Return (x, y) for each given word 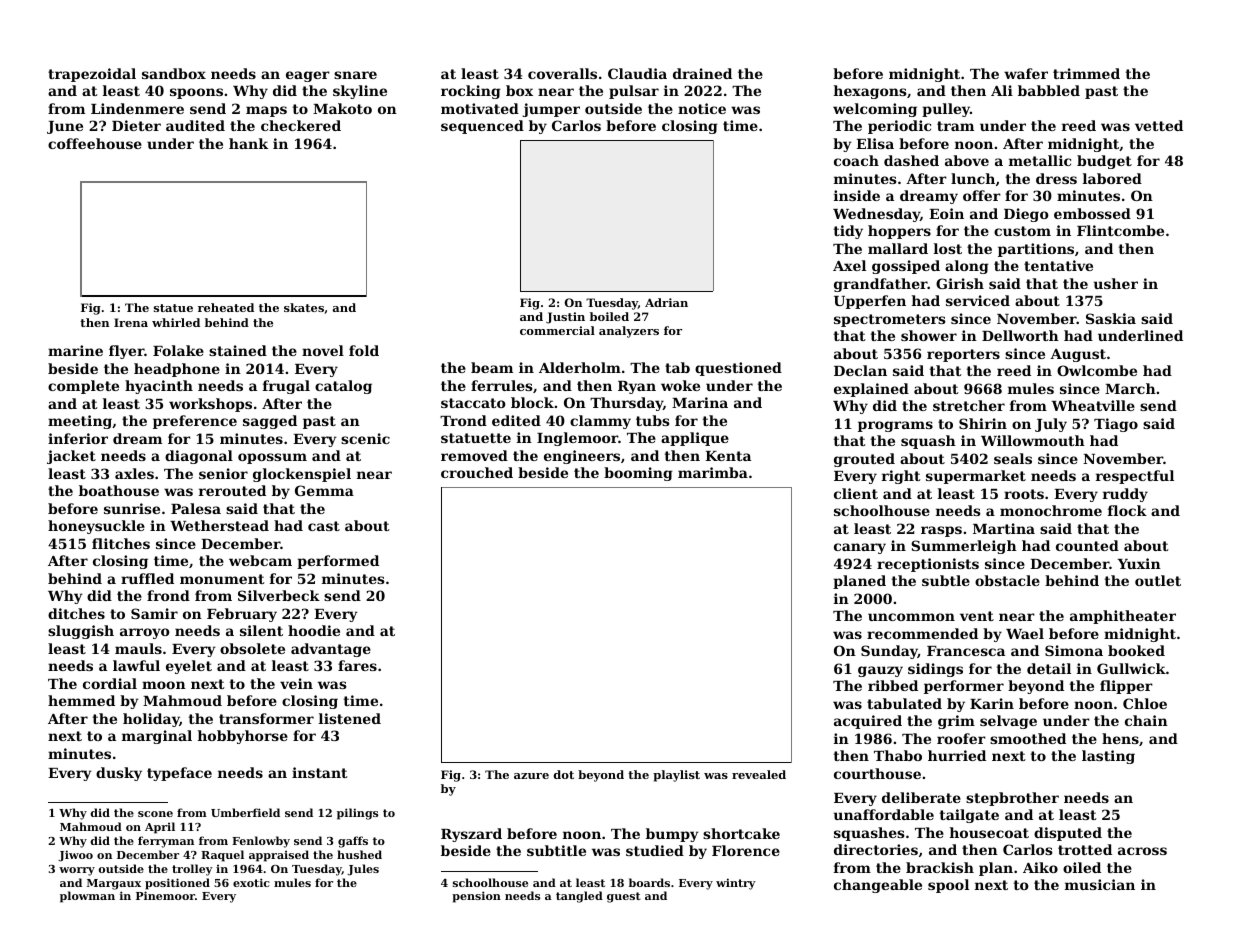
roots (1024, 494)
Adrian (666, 302)
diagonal (199, 457)
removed (474, 455)
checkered (301, 125)
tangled (579, 897)
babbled (1049, 90)
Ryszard (471, 835)
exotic (251, 882)
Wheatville (1093, 405)
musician (1100, 884)
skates (304, 307)
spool (948, 886)
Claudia (637, 73)
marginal (157, 737)
